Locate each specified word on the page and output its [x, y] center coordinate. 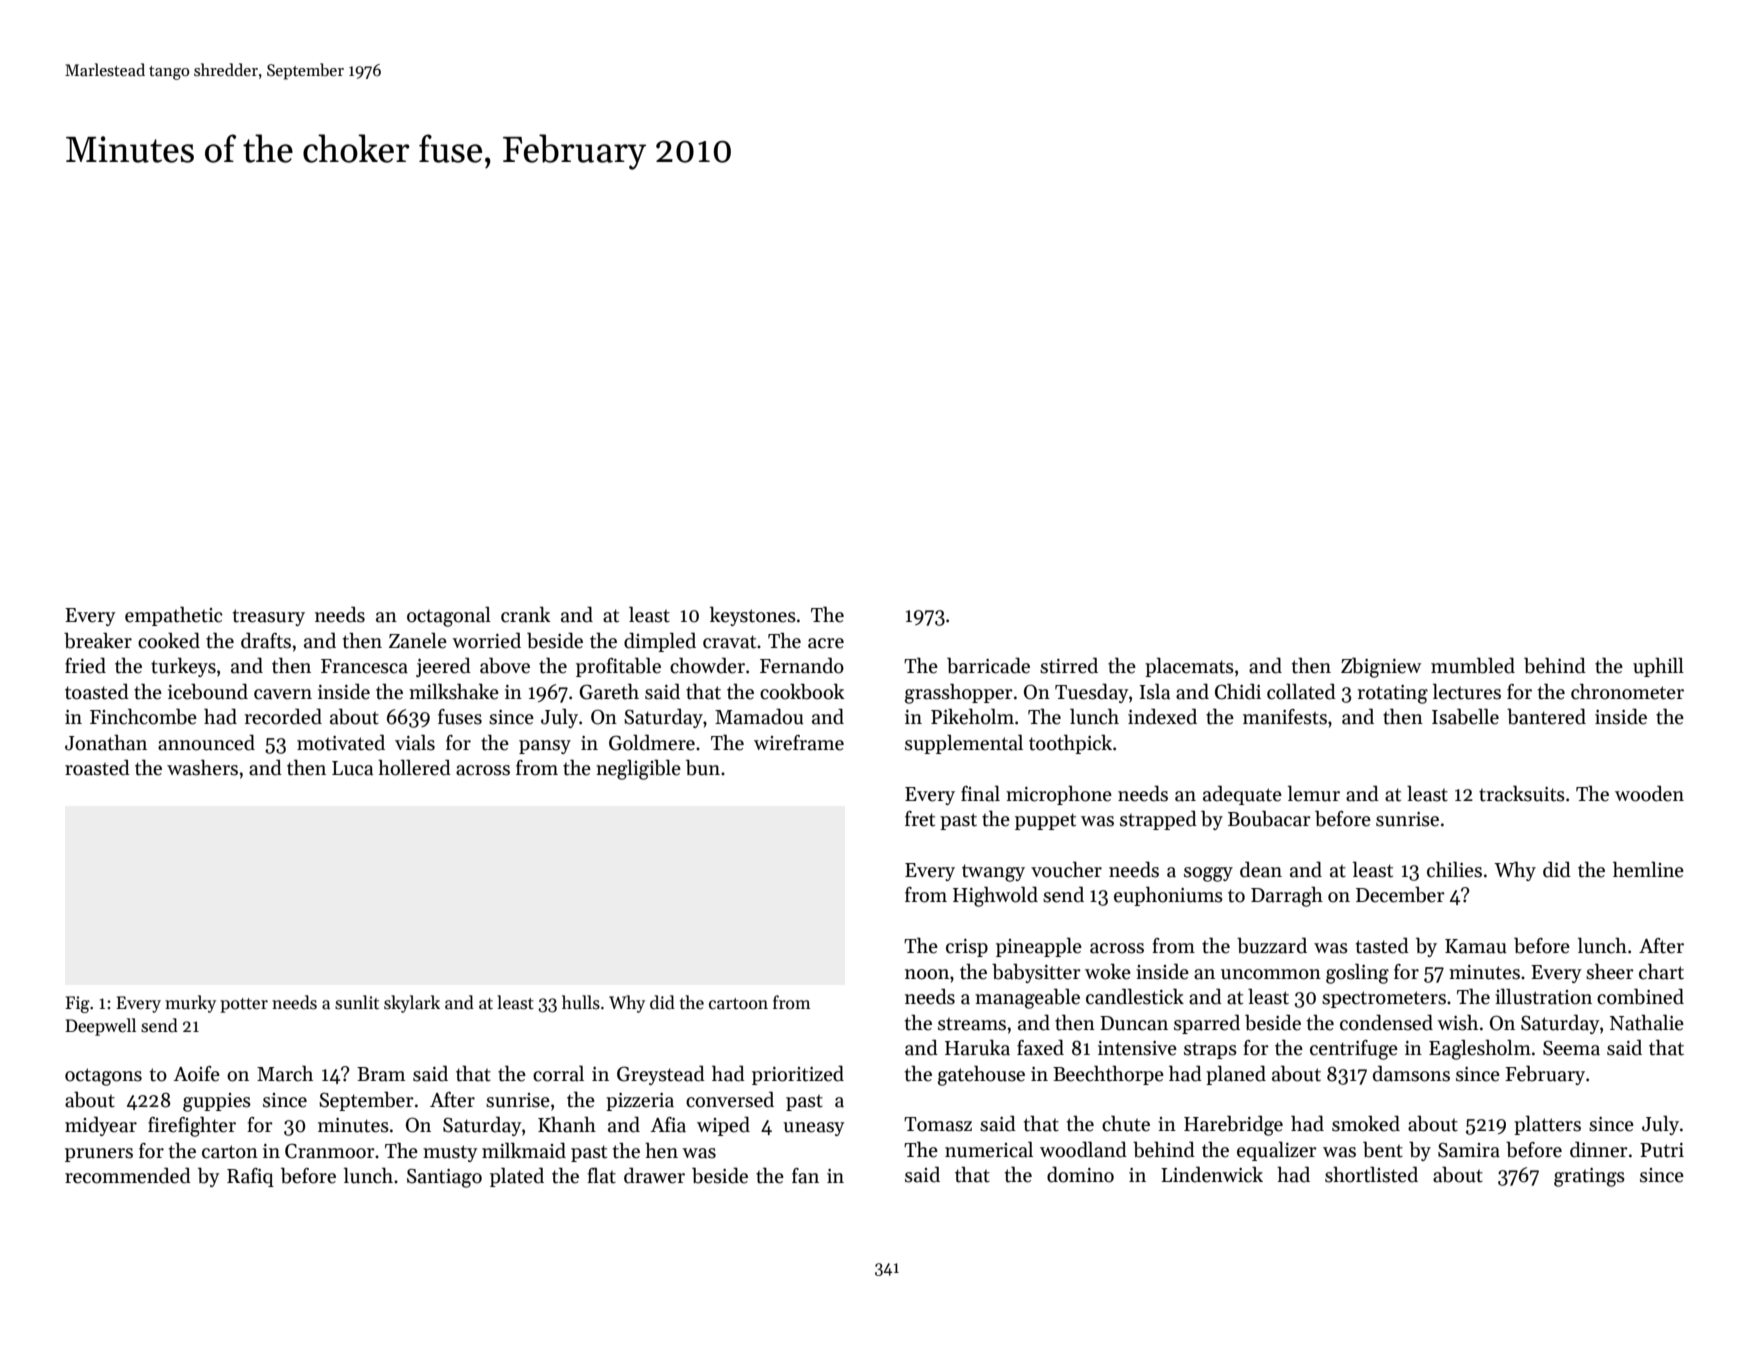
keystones [753, 616]
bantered [1546, 716]
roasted [97, 767]
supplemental [964, 744]
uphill [1658, 667]
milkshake [454, 691]
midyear [101, 1126]
